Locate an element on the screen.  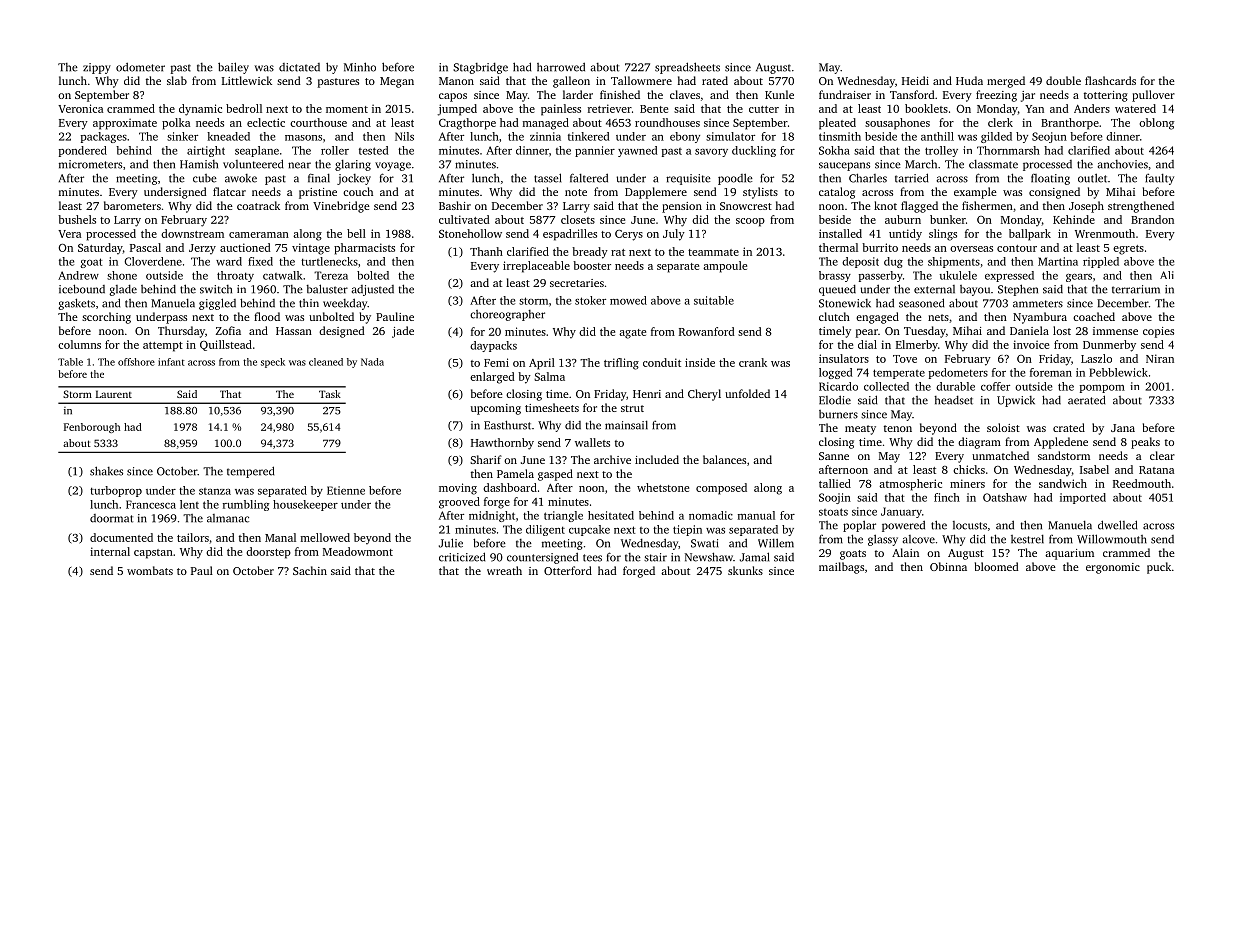
Elmerby is located at coordinates (917, 346).
